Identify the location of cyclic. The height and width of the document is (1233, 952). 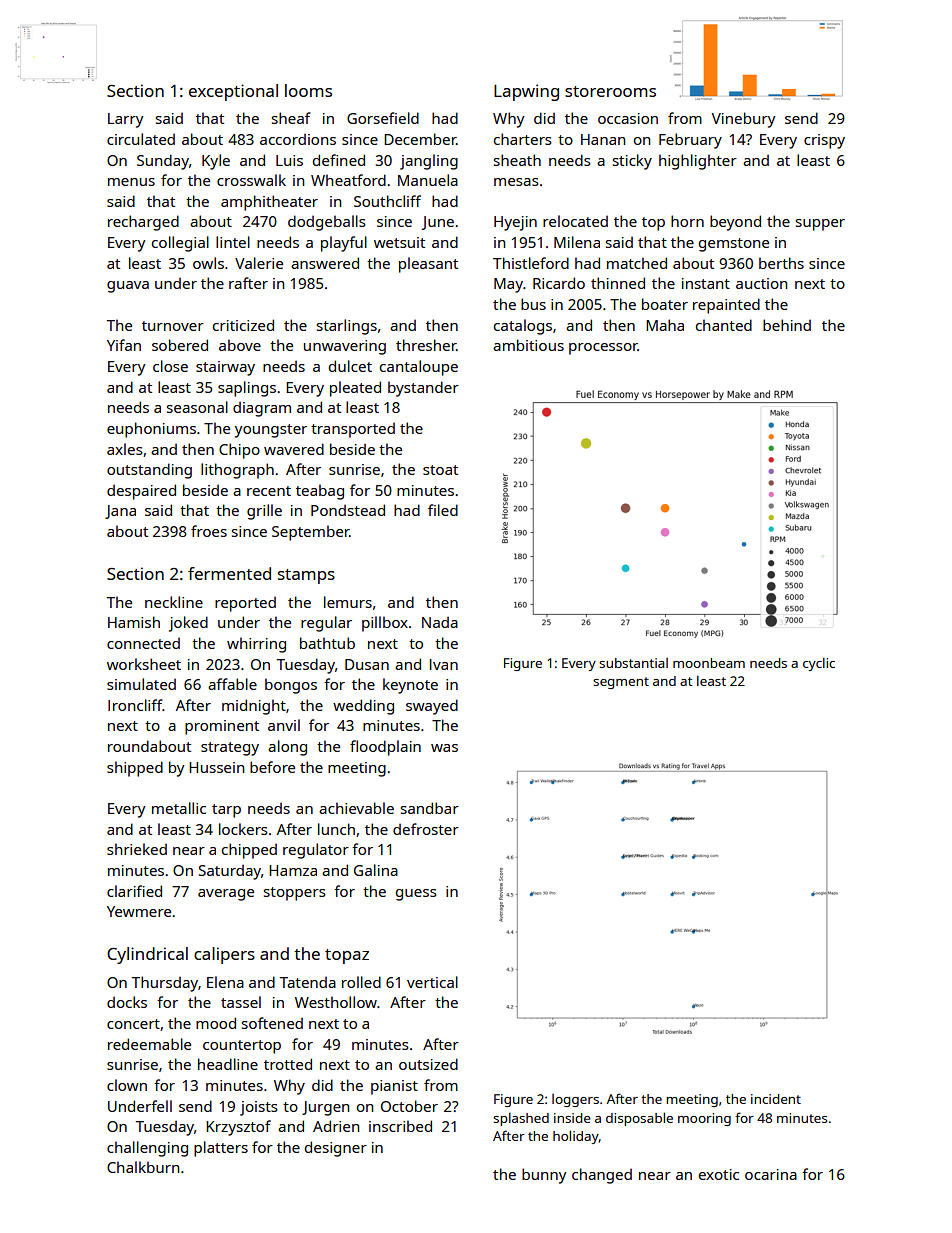
(819, 664).
